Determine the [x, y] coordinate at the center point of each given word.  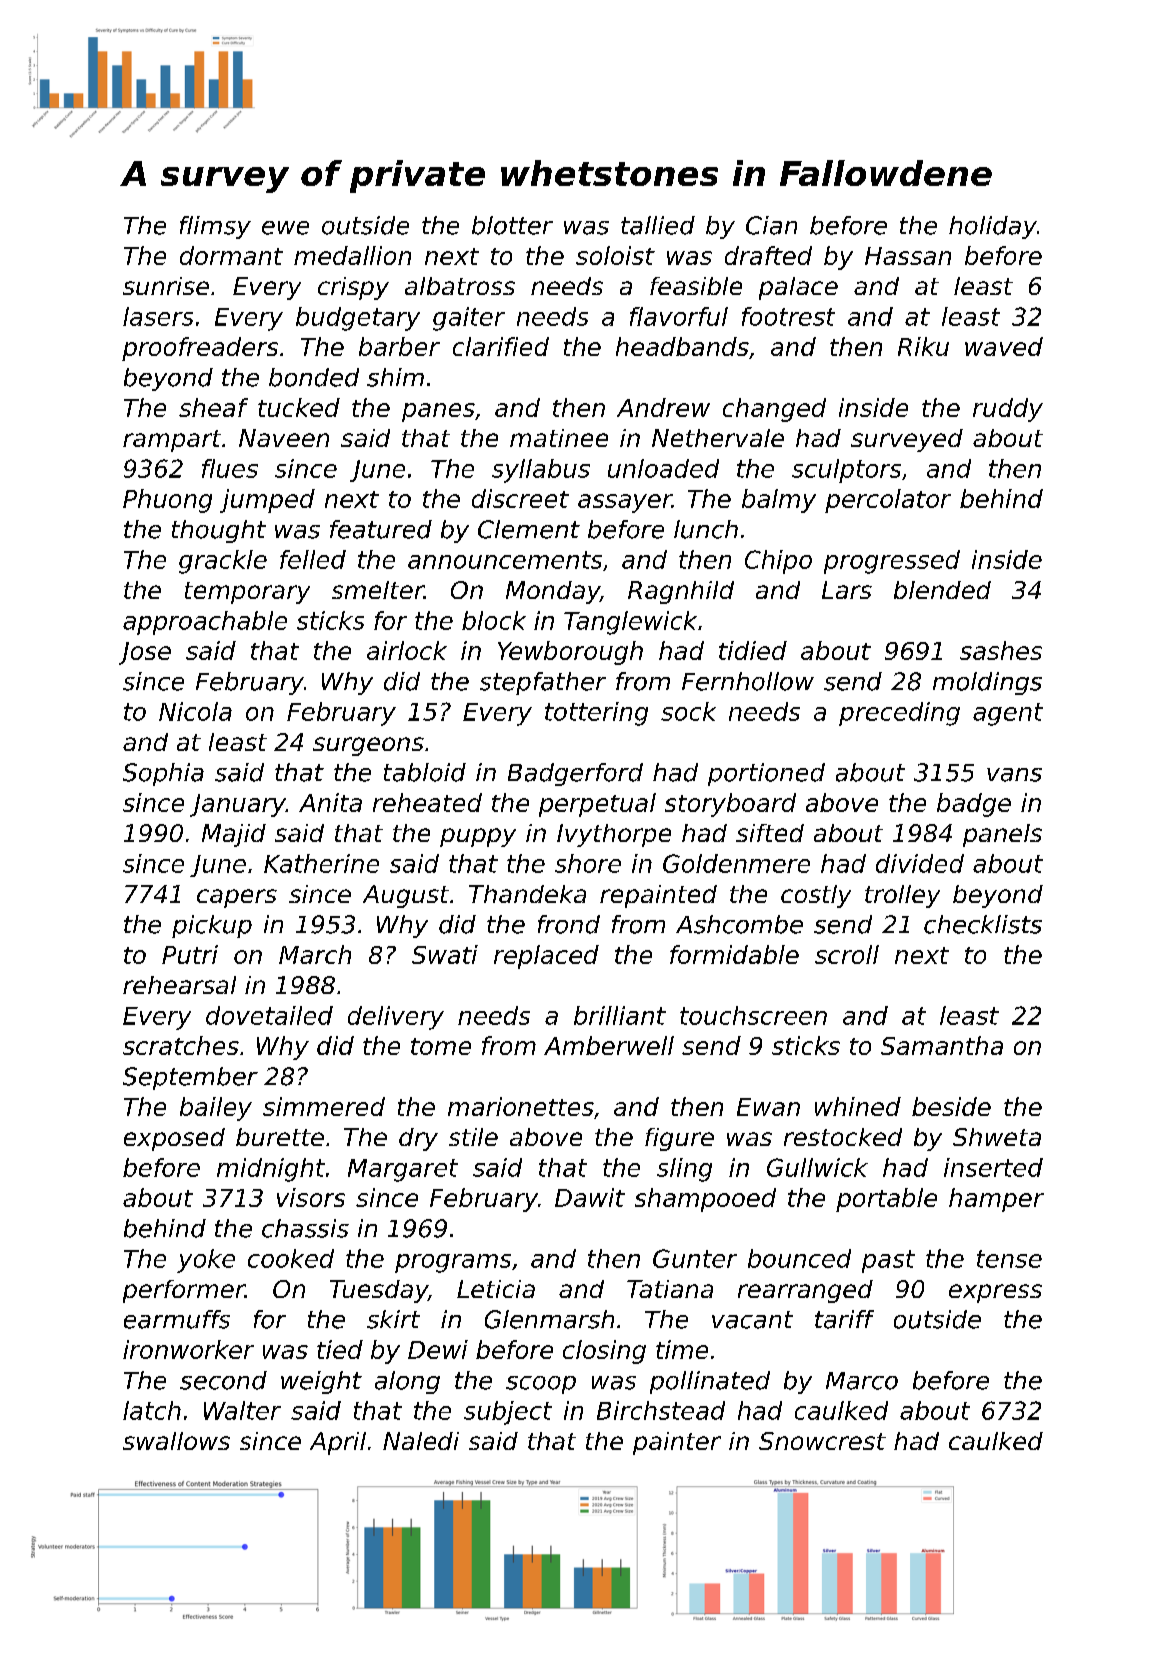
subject [508, 1413]
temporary [247, 593]
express [995, 1293]
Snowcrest [822, 1441]
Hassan [908, 256]
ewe [285, 228]
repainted [658, 896]
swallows [176, 1441]
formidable [734, 954]
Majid [234, 835]
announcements [505, 560]
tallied [658, 225]
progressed [892, 562]
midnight [271, 1170]
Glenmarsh [549, 1319]
